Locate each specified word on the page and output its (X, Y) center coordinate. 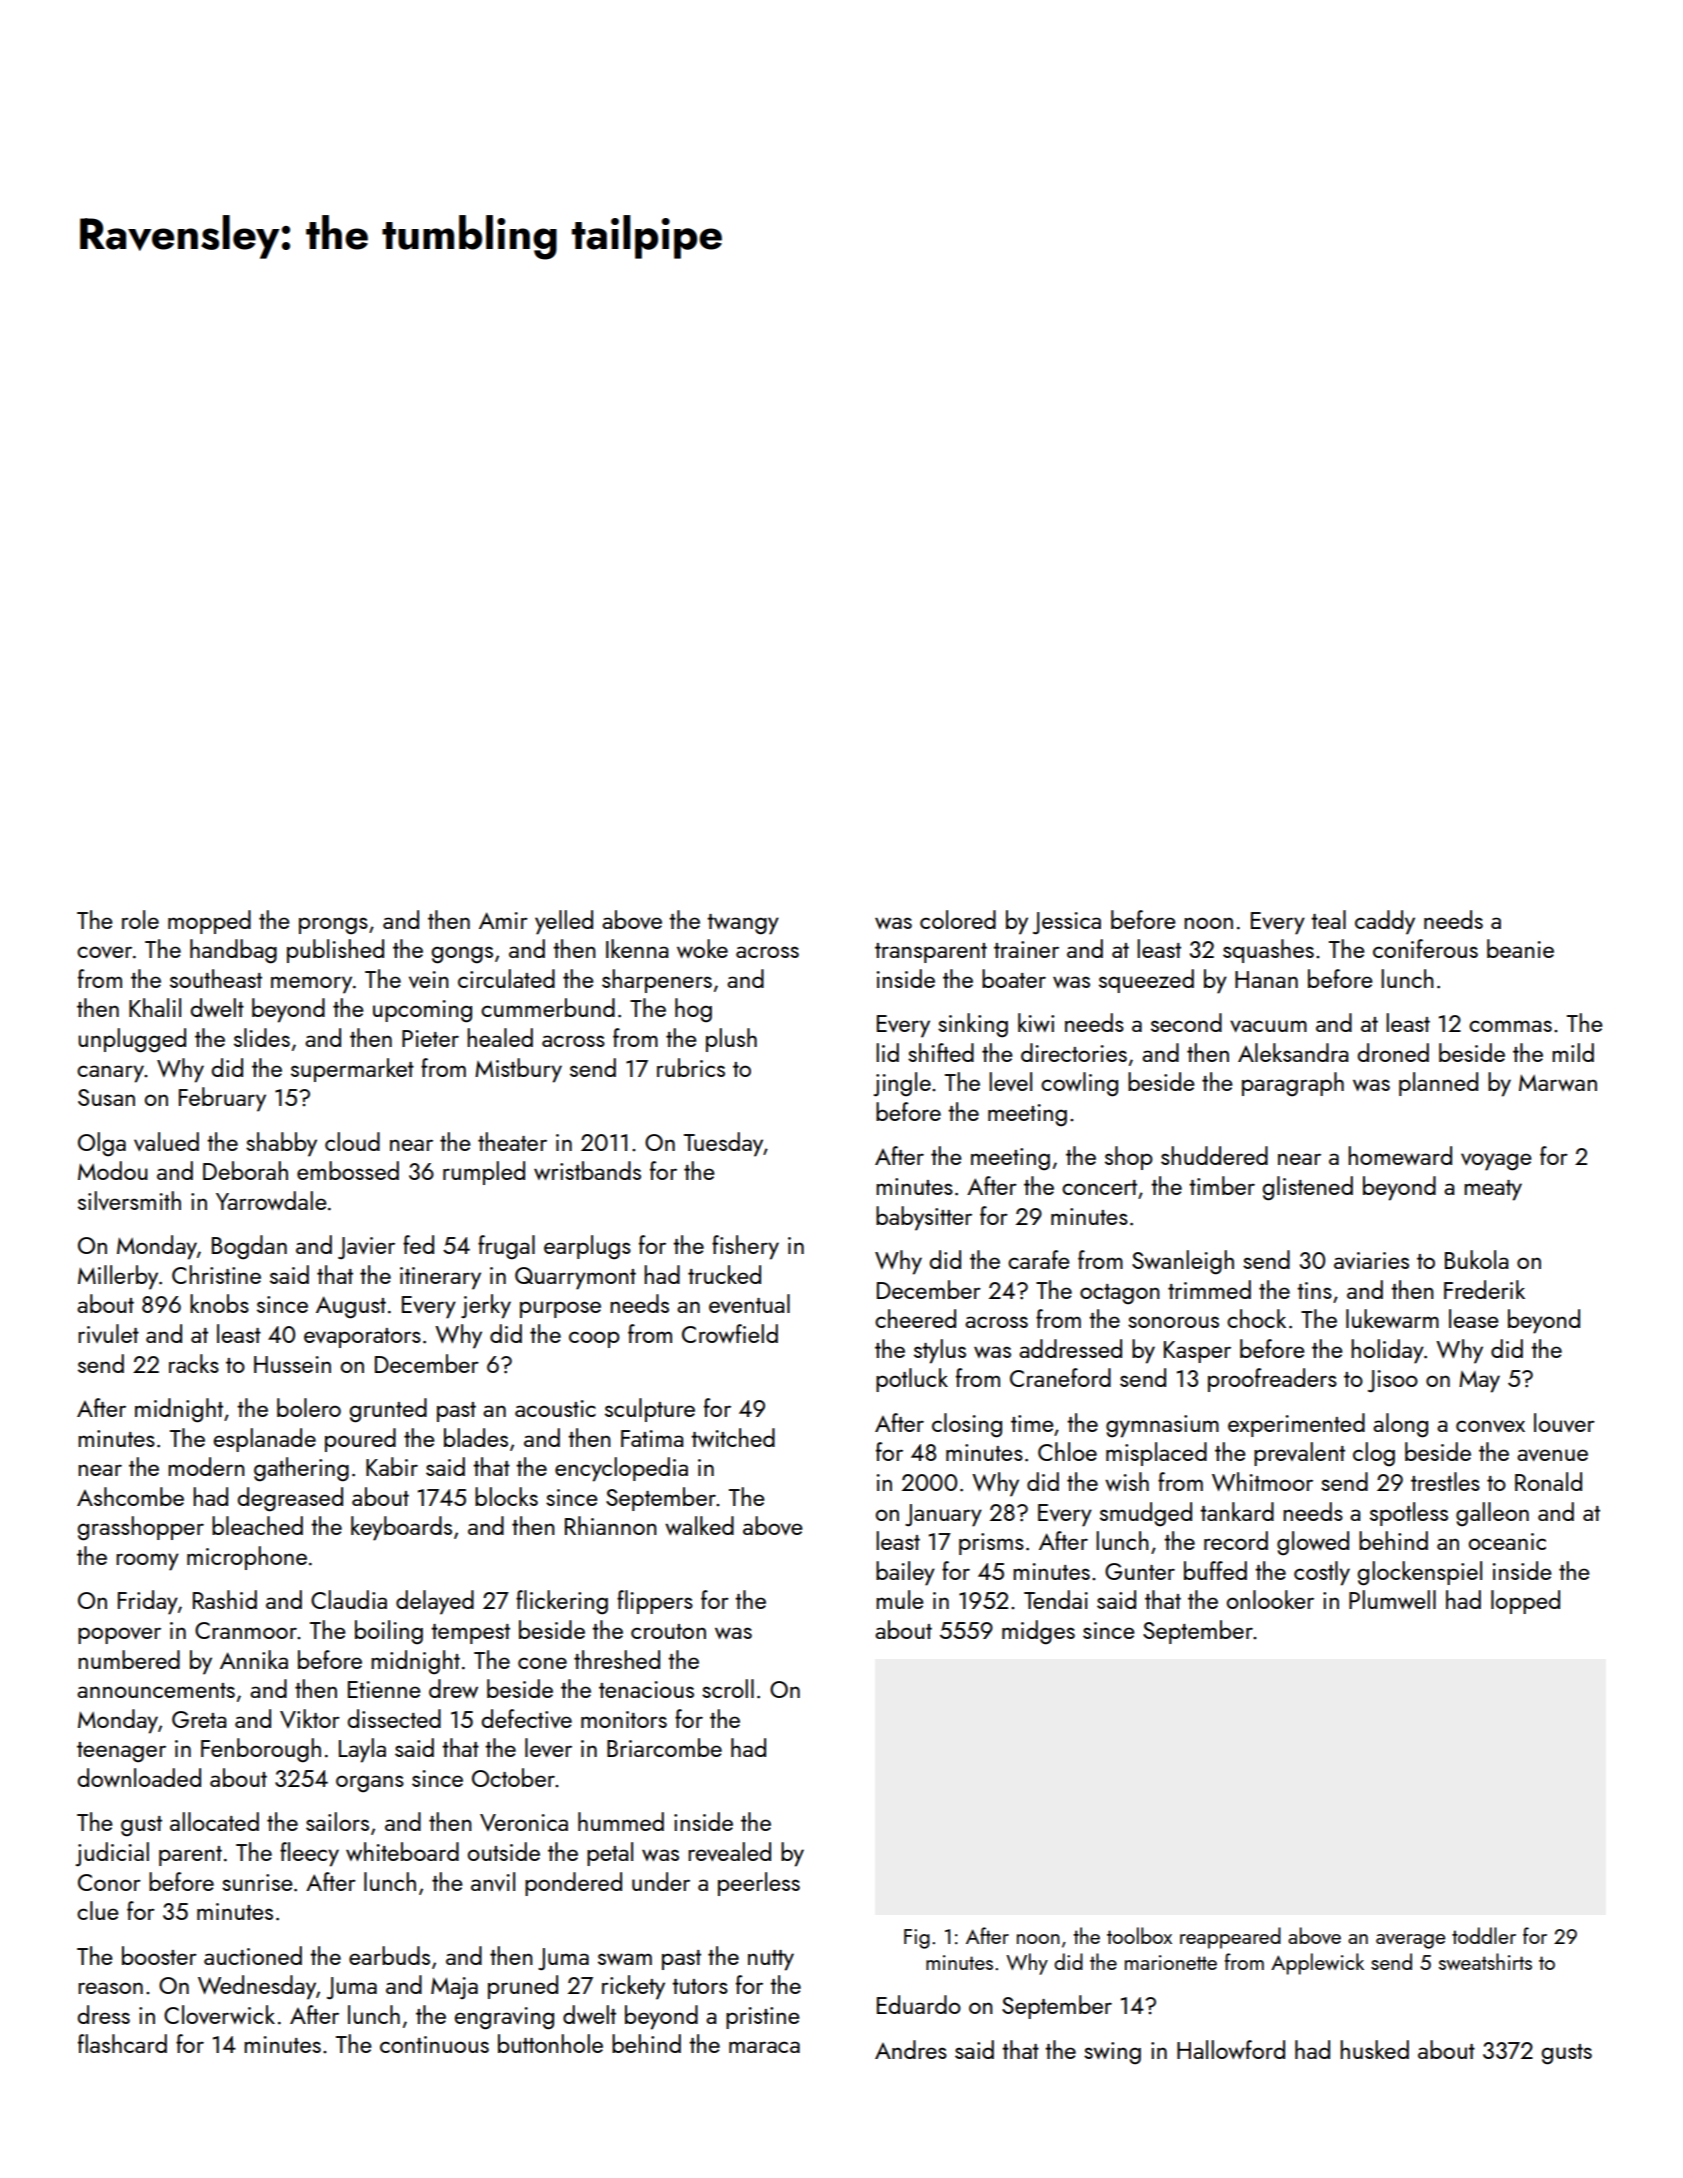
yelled (564, 922)
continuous (434, 2044)
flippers (655, 1602)
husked (1374, 2049)
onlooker (1270, 1599)
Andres (911, 2049)
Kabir (392, 1466)
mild (1573, 1052)
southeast (216, 978)
